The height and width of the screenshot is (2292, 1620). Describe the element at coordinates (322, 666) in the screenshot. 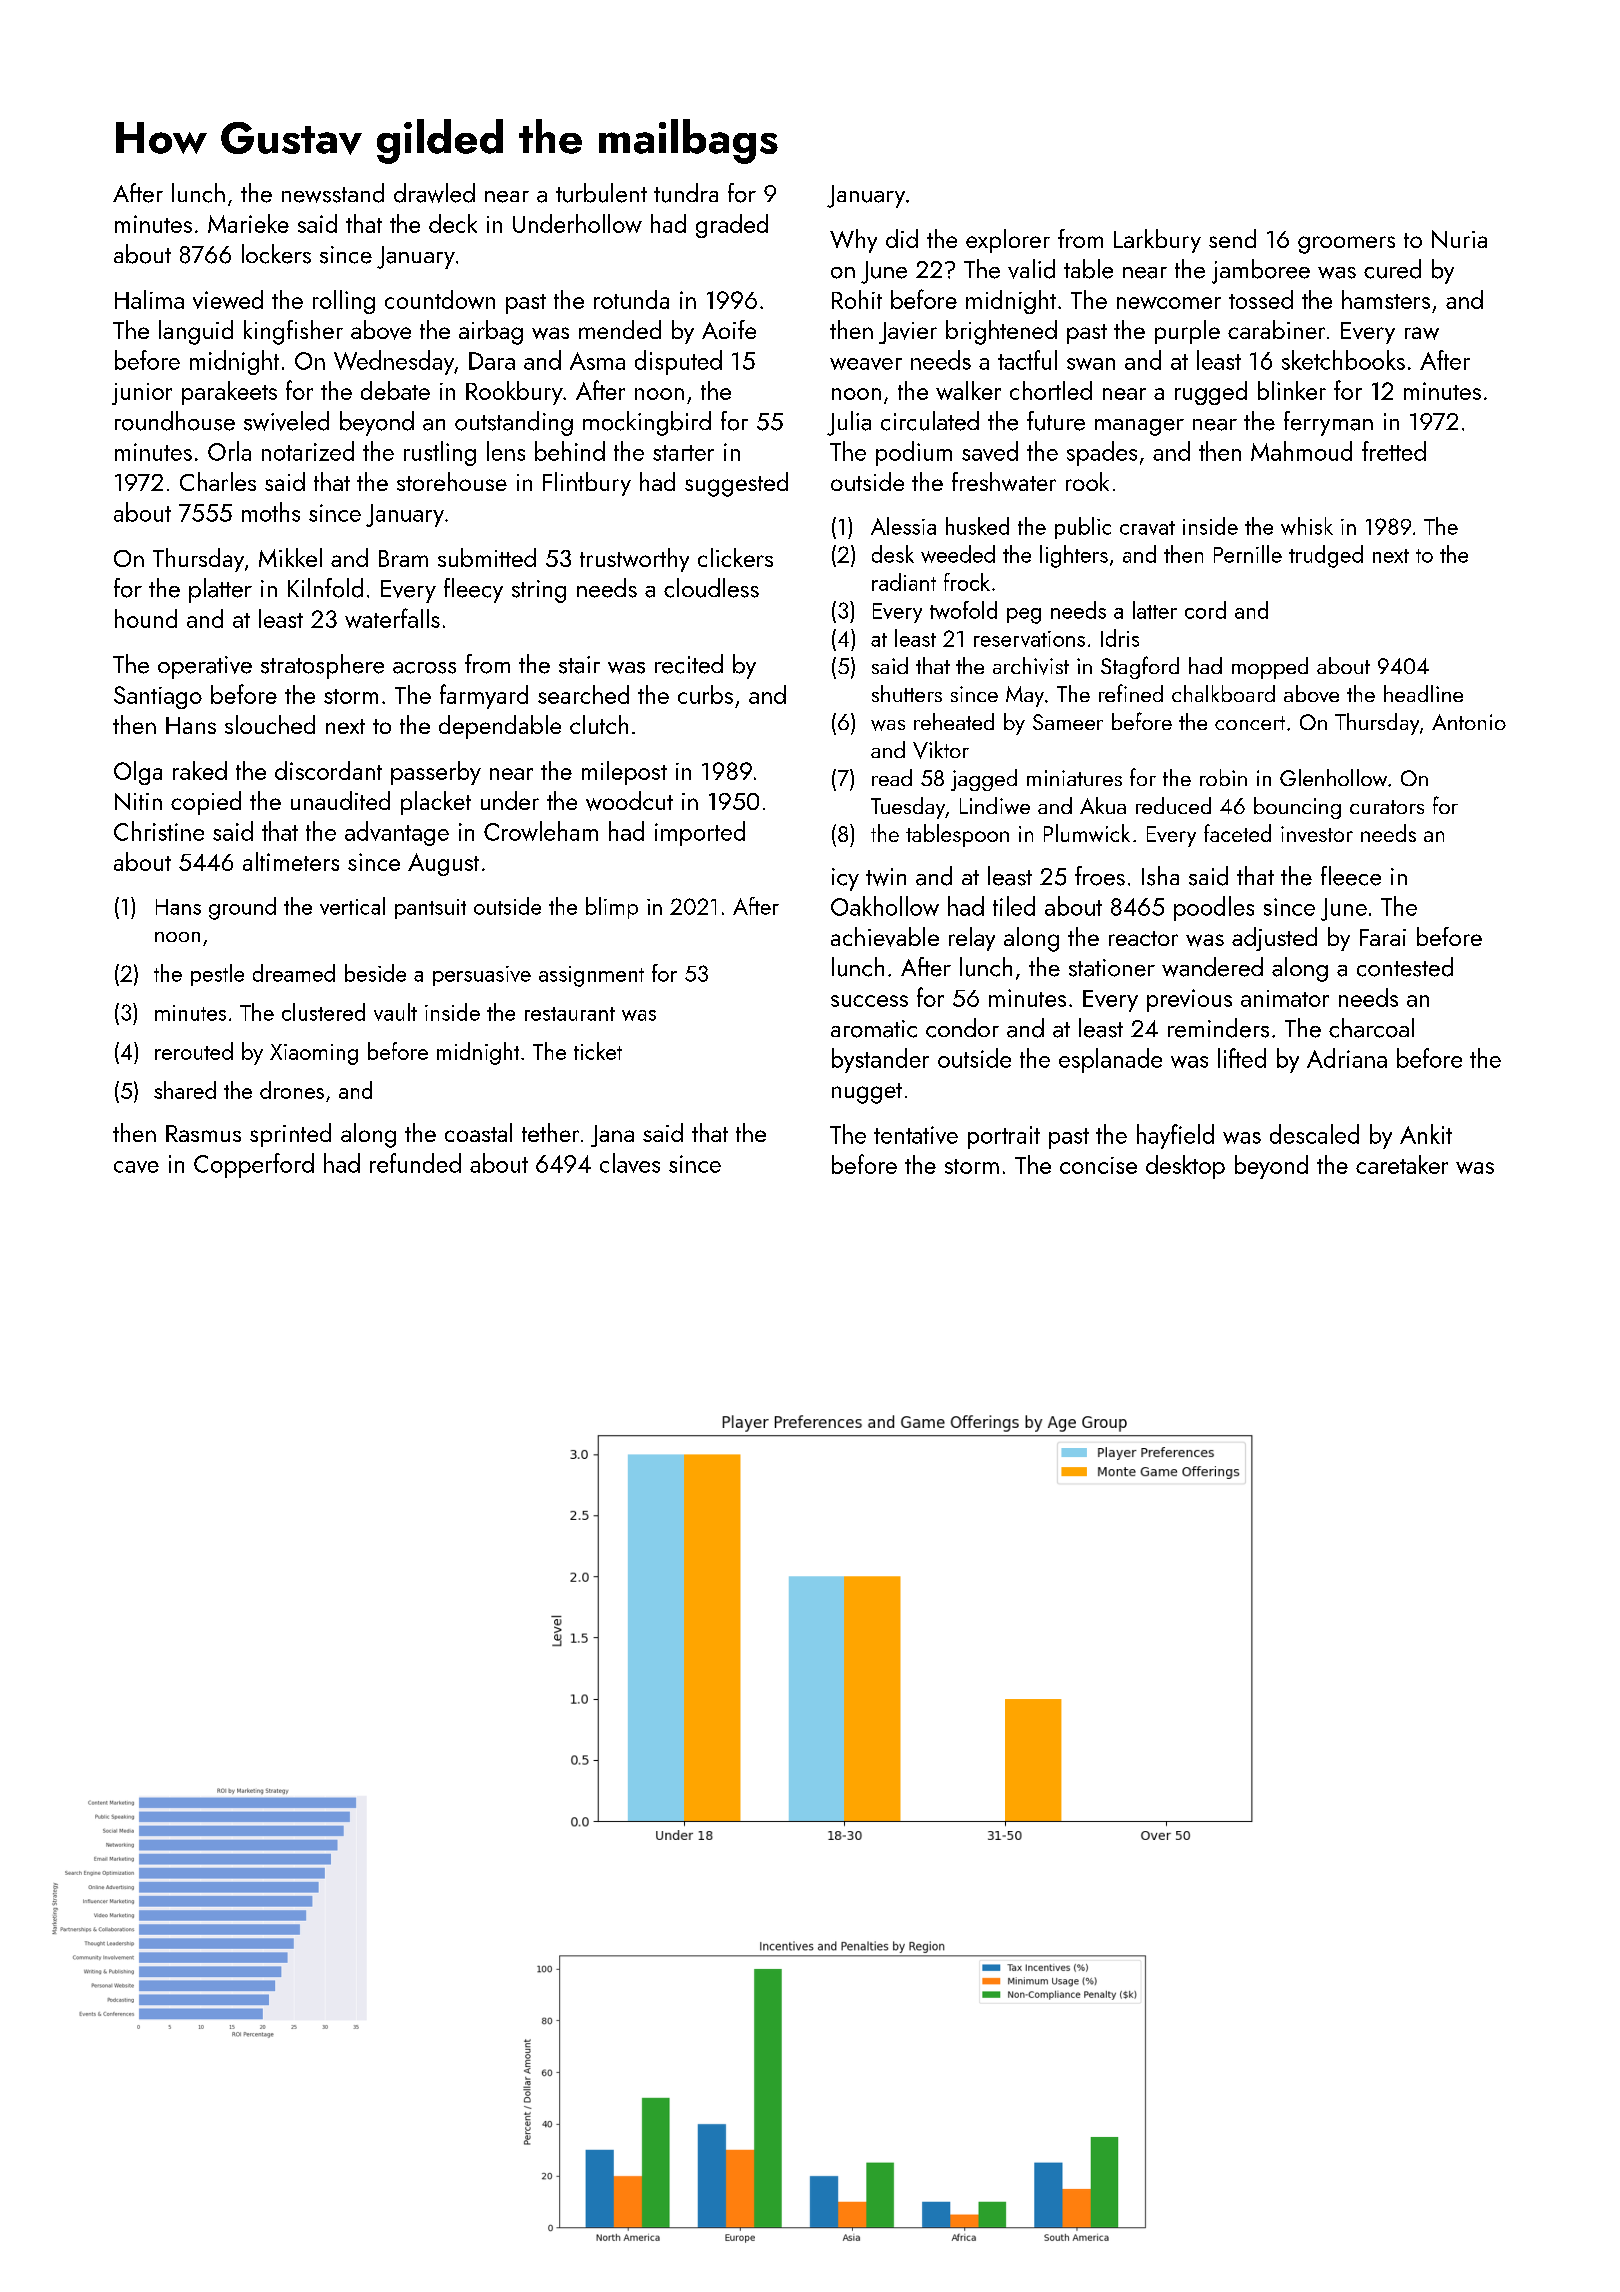

I see `stratosphere` at that location.
